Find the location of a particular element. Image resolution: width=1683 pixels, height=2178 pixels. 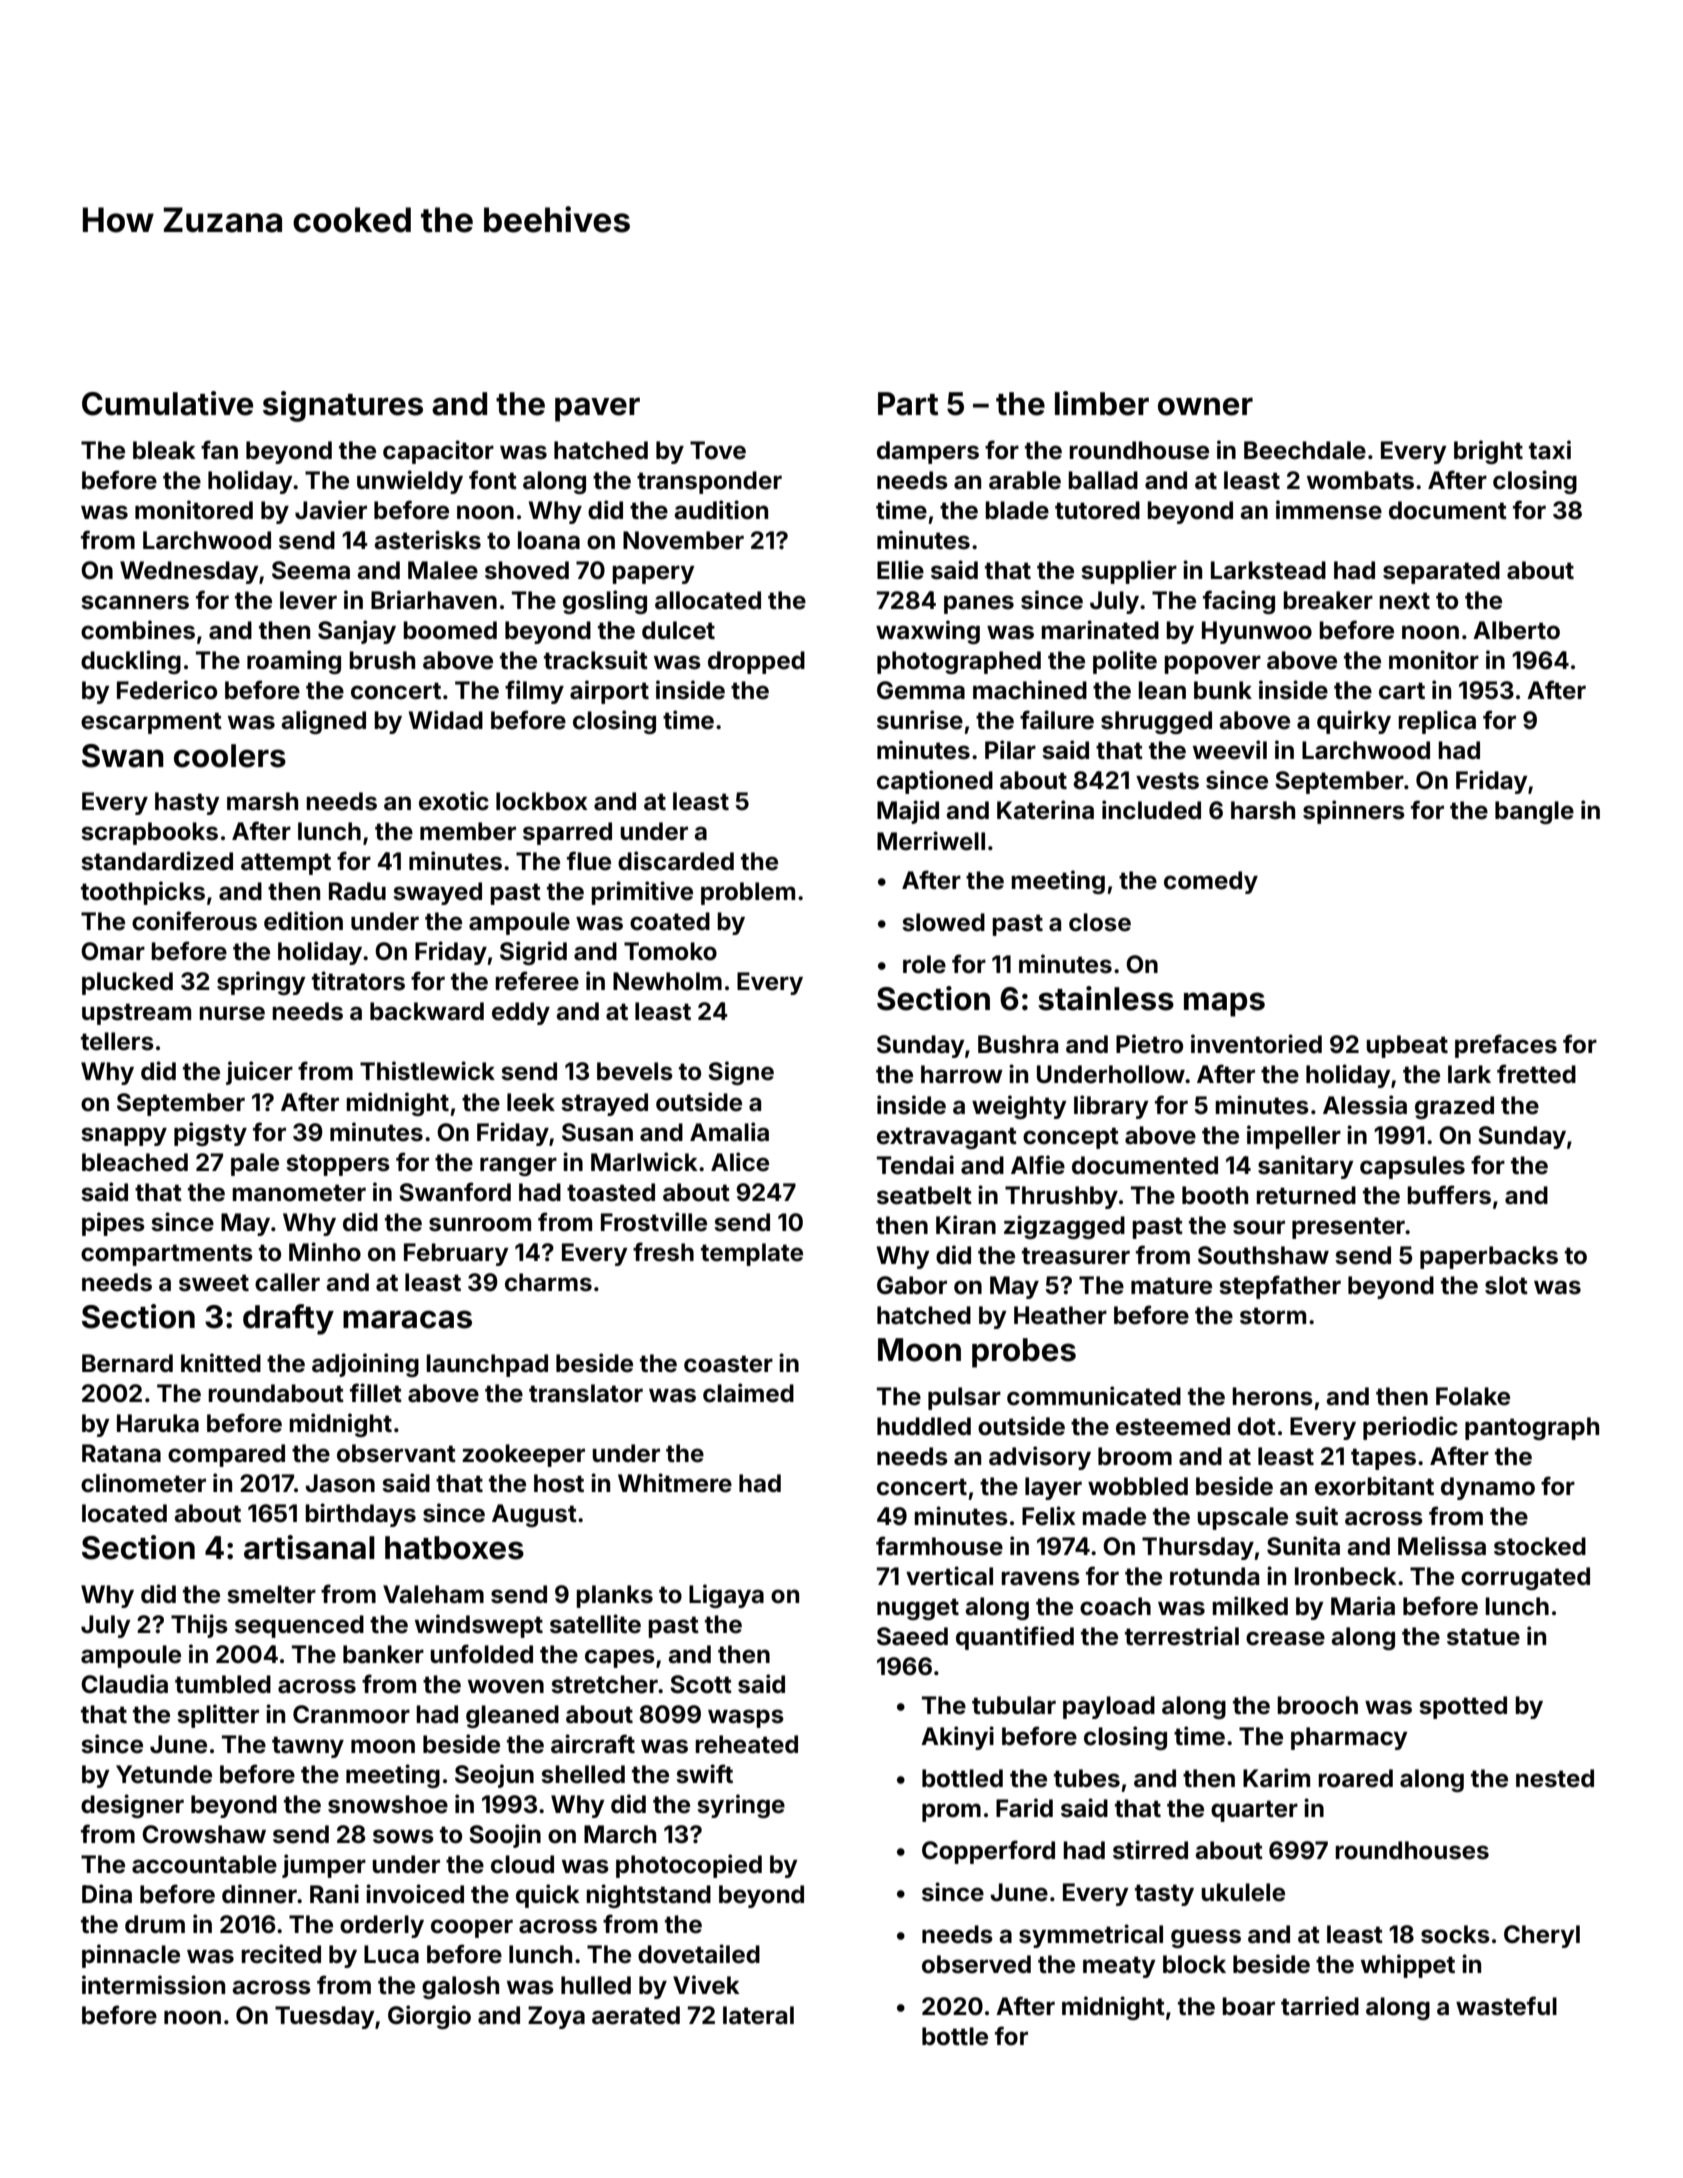

smelter is located at coordinates (271, 1594).
